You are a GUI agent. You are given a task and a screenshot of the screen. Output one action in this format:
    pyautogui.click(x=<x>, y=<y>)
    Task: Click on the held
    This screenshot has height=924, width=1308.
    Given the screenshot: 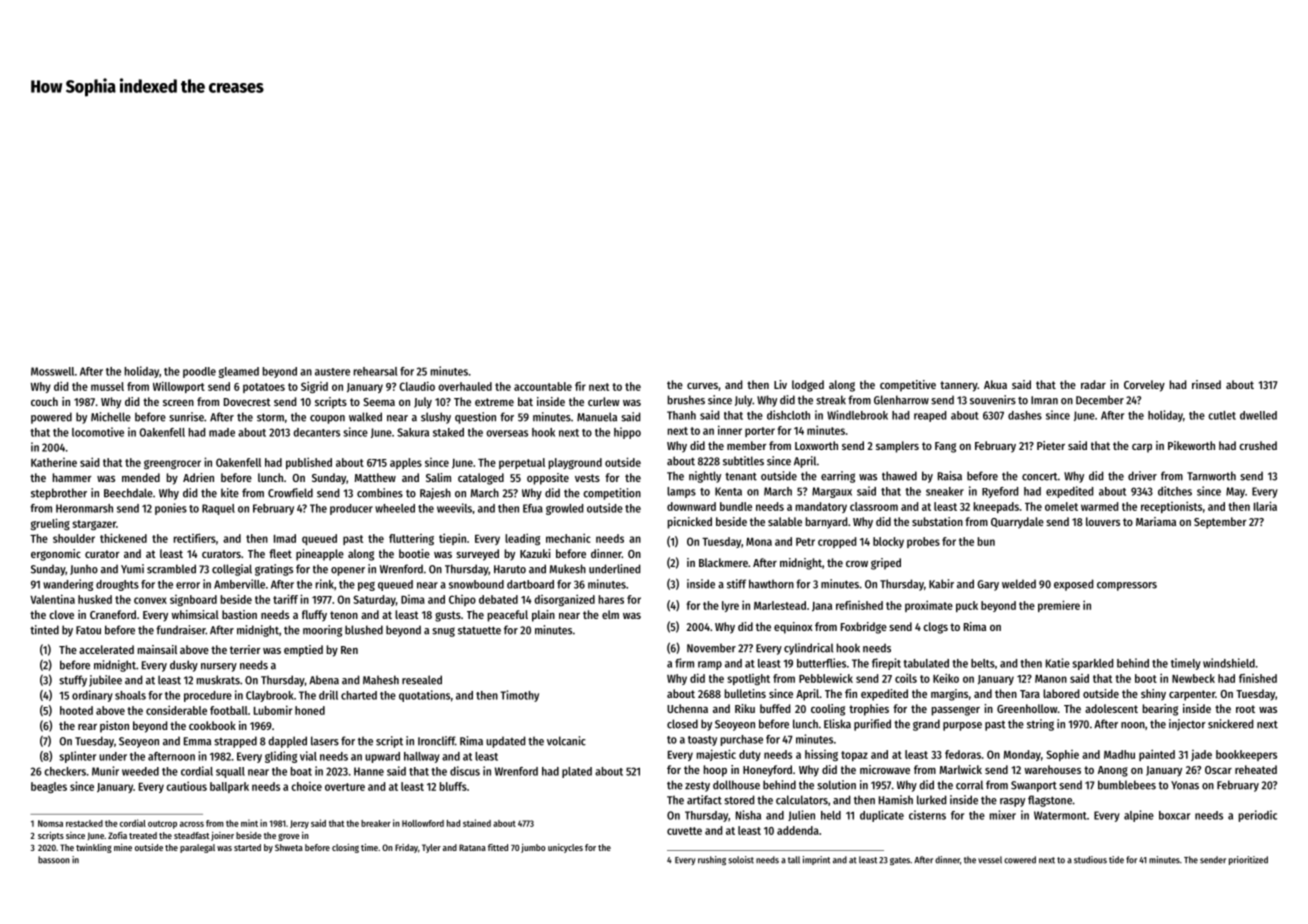 What is the action you would take?
    pyautogui.click(x=831, y=815)
